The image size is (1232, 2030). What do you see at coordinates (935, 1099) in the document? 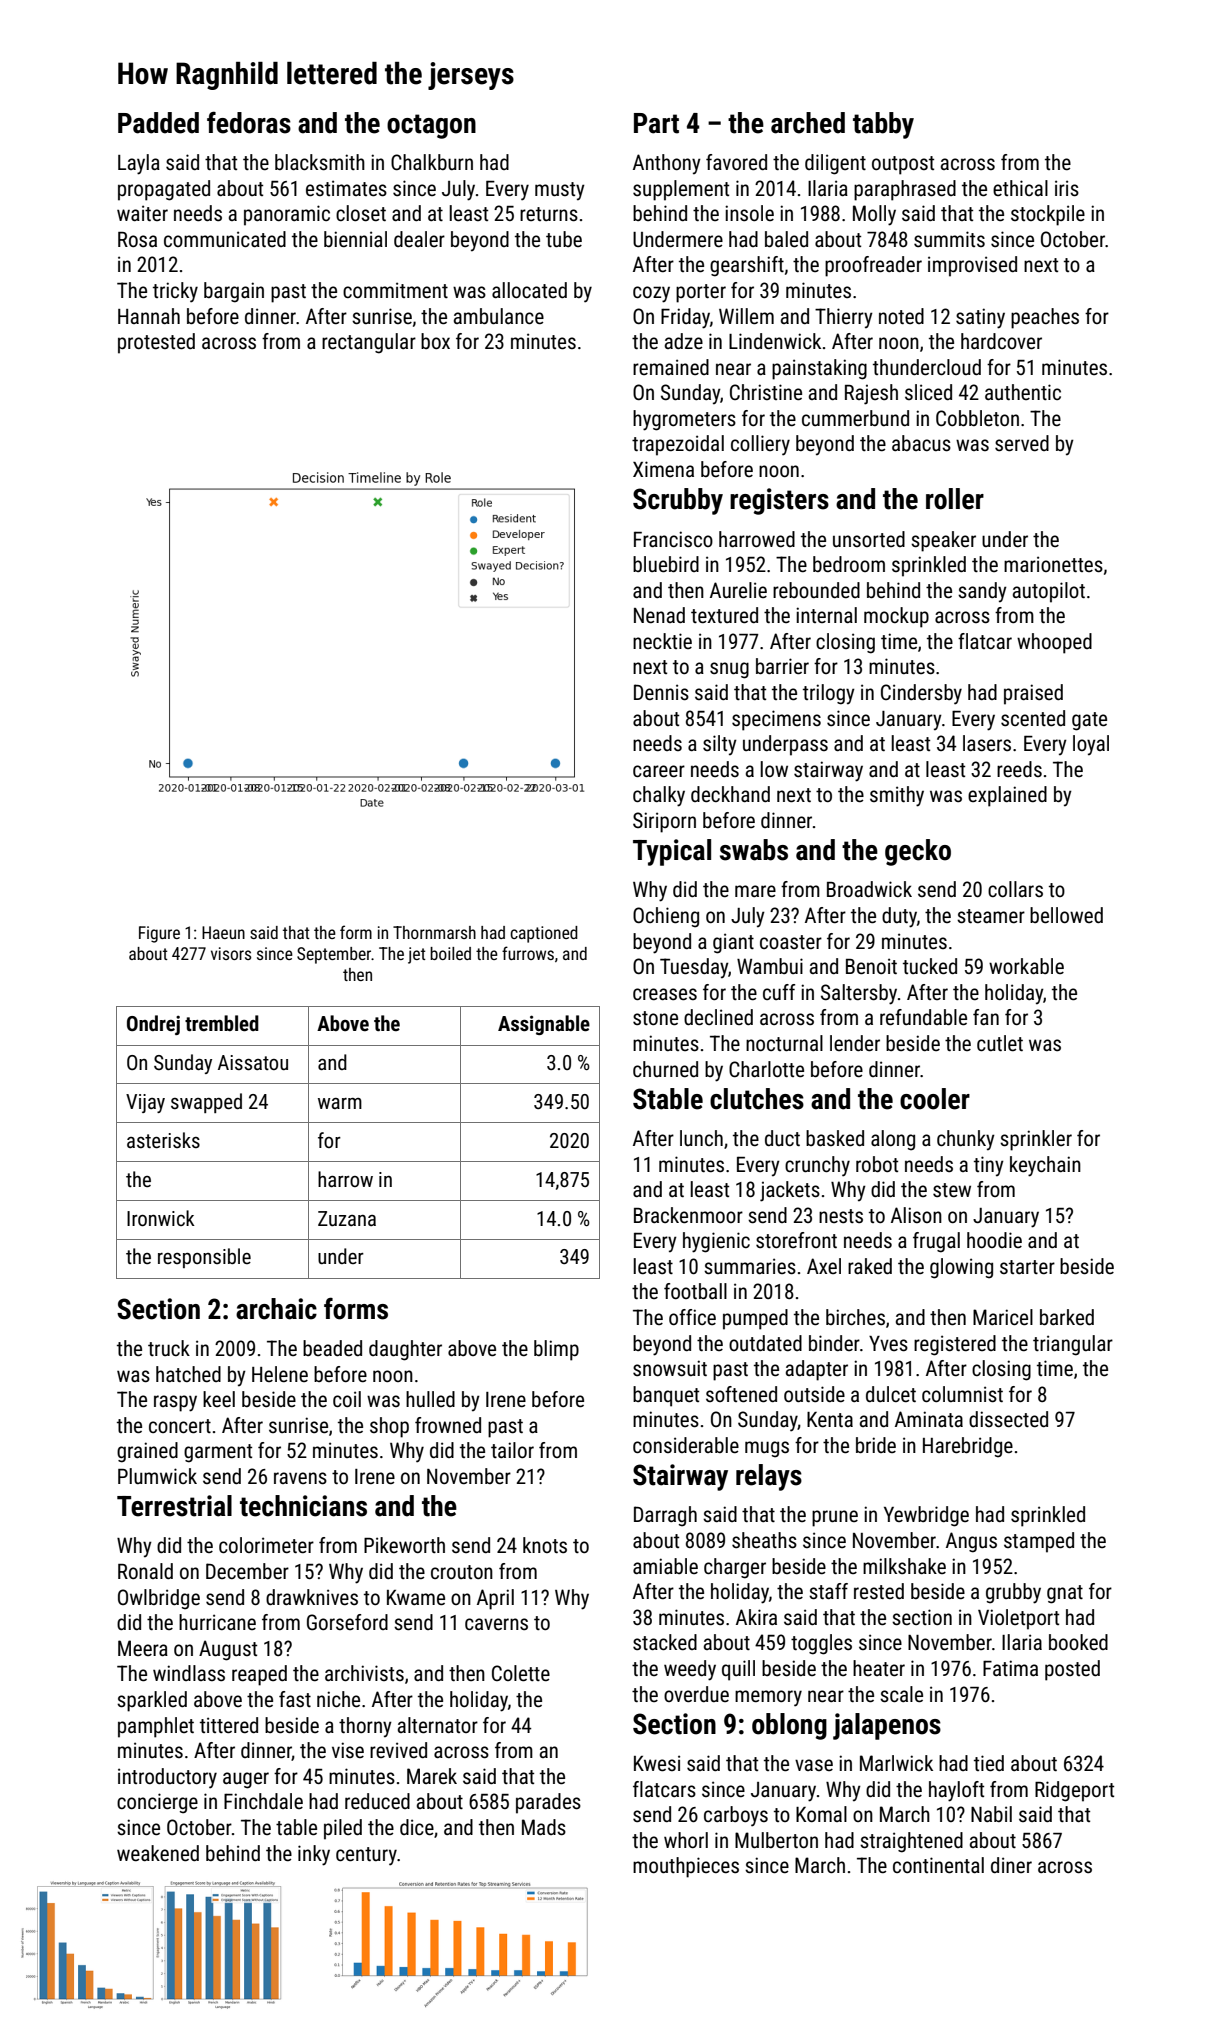
I see `cooler` at bounding box center [935, 1099].
